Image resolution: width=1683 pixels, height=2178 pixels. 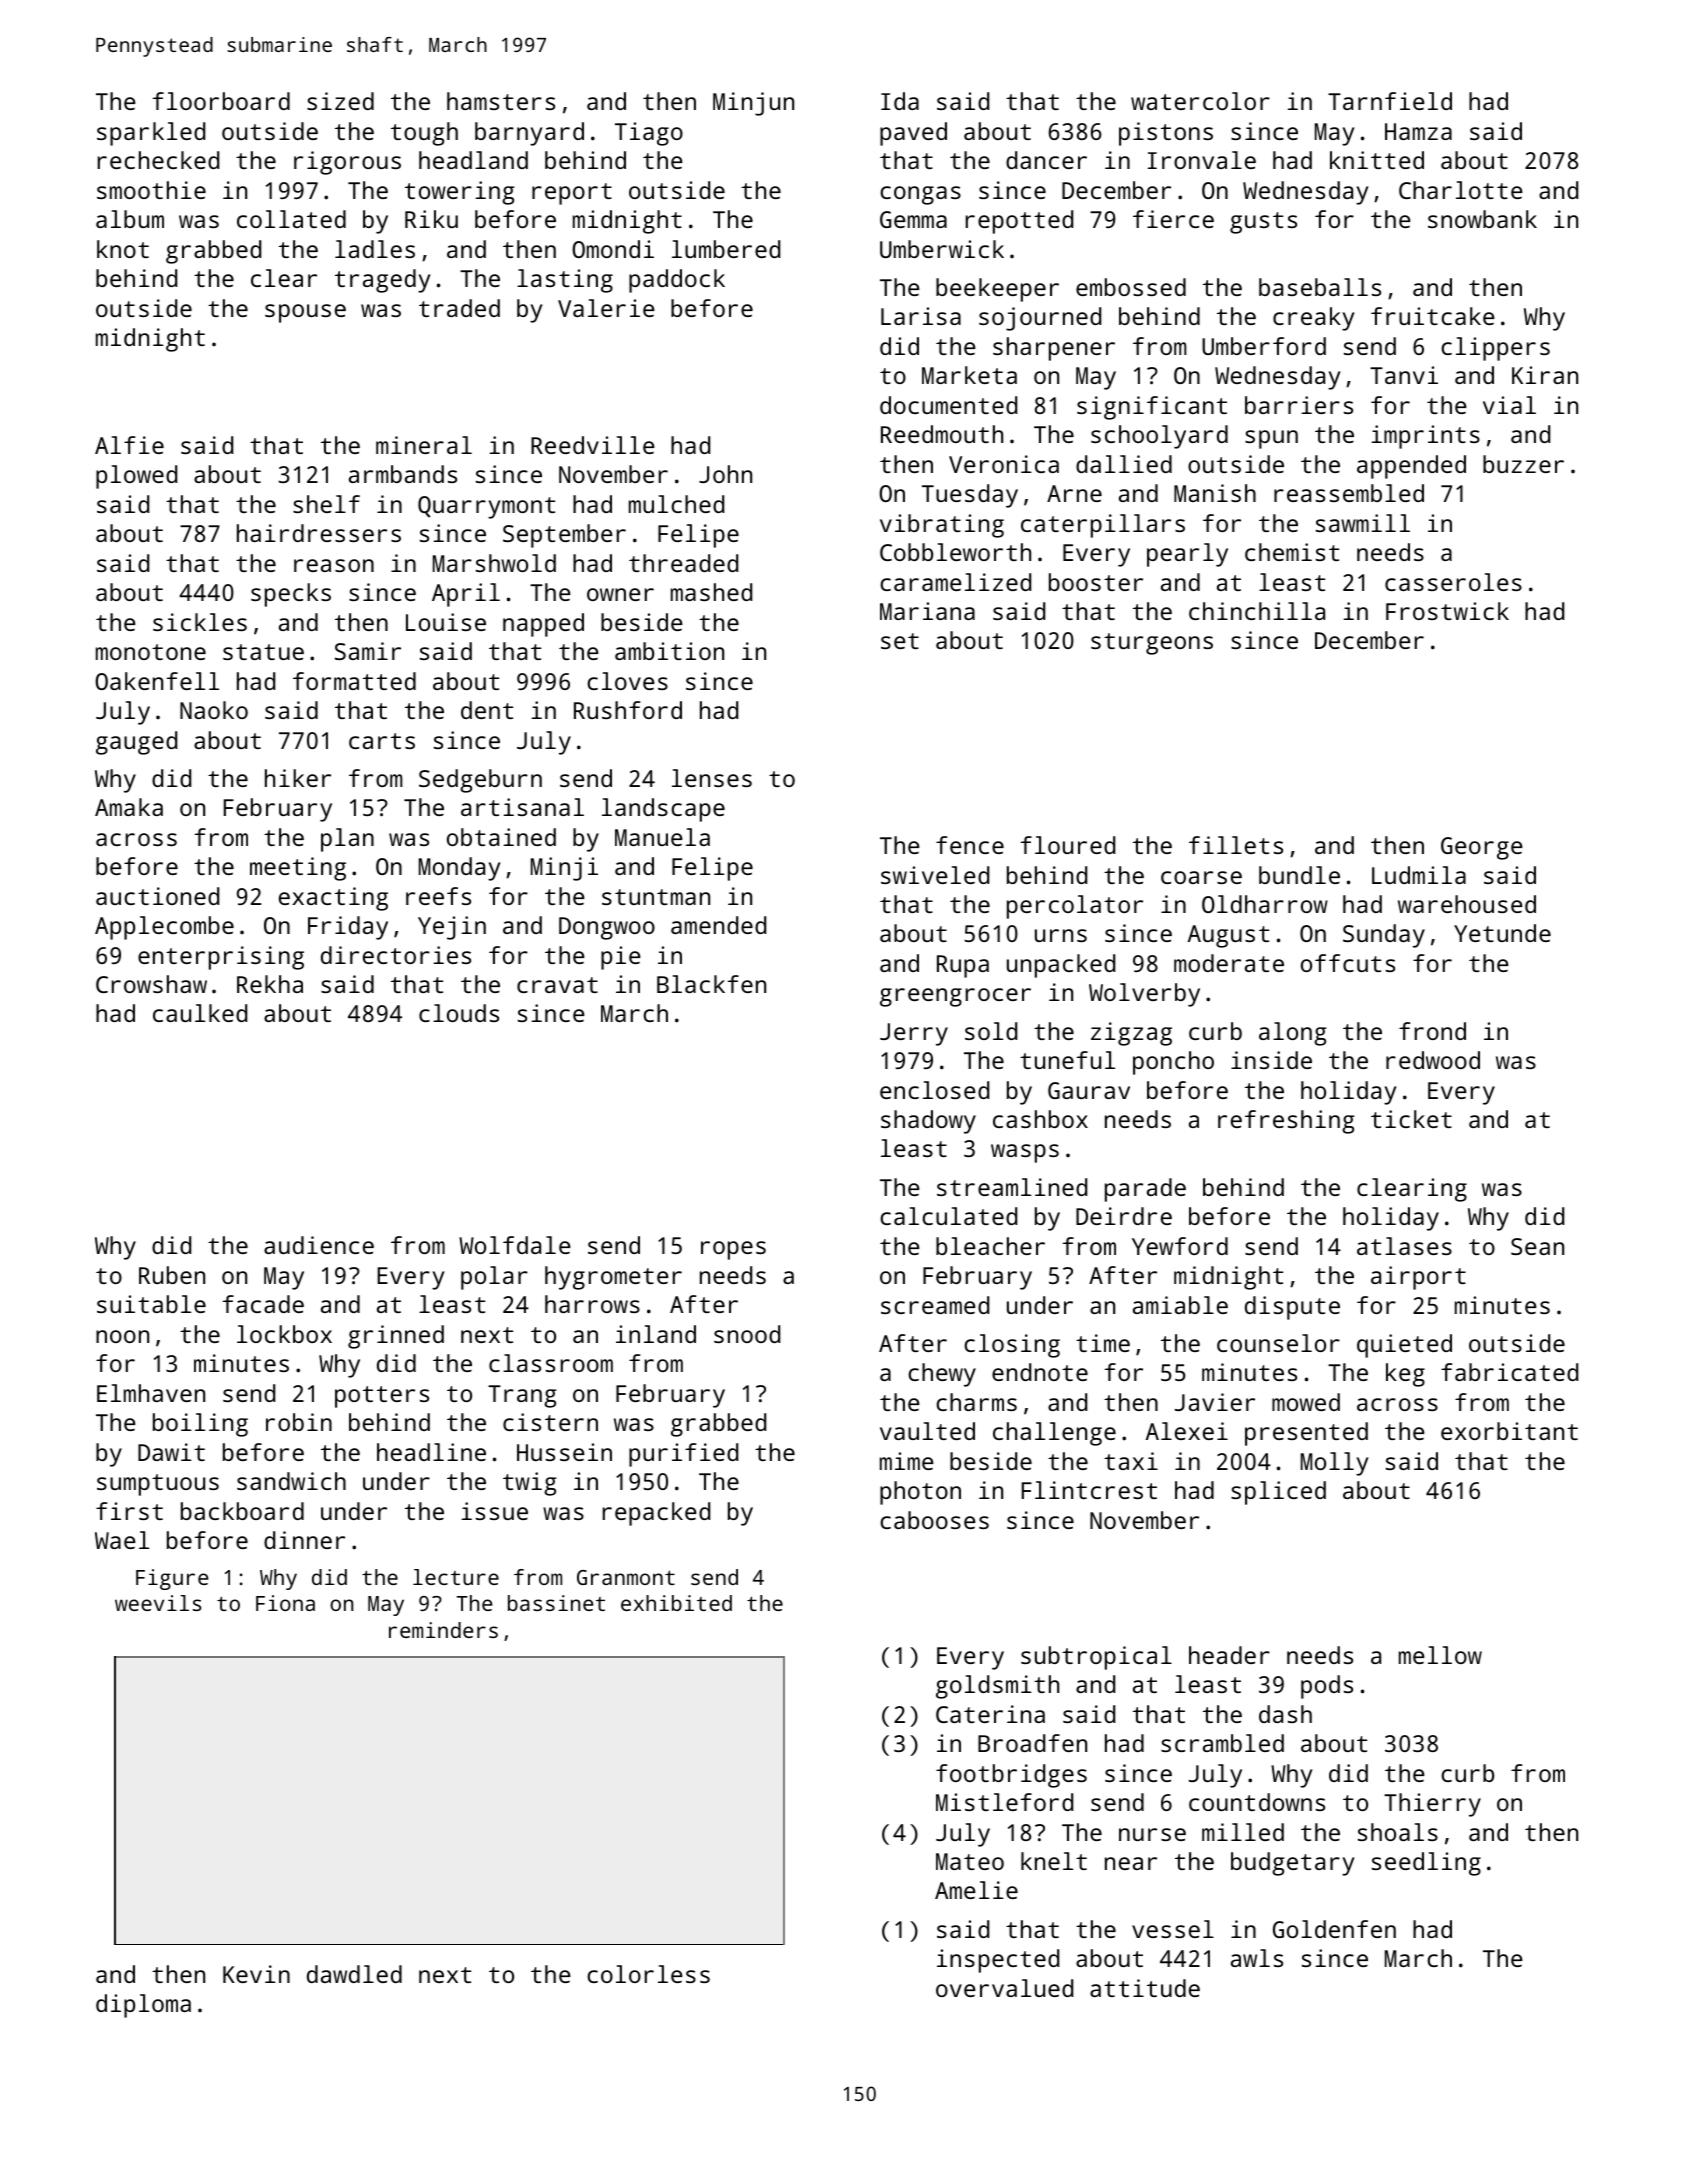 What do you see at coordinates (1173, 1929) in the document?
I see `vessel` at bounding box center [1173, 1929].
